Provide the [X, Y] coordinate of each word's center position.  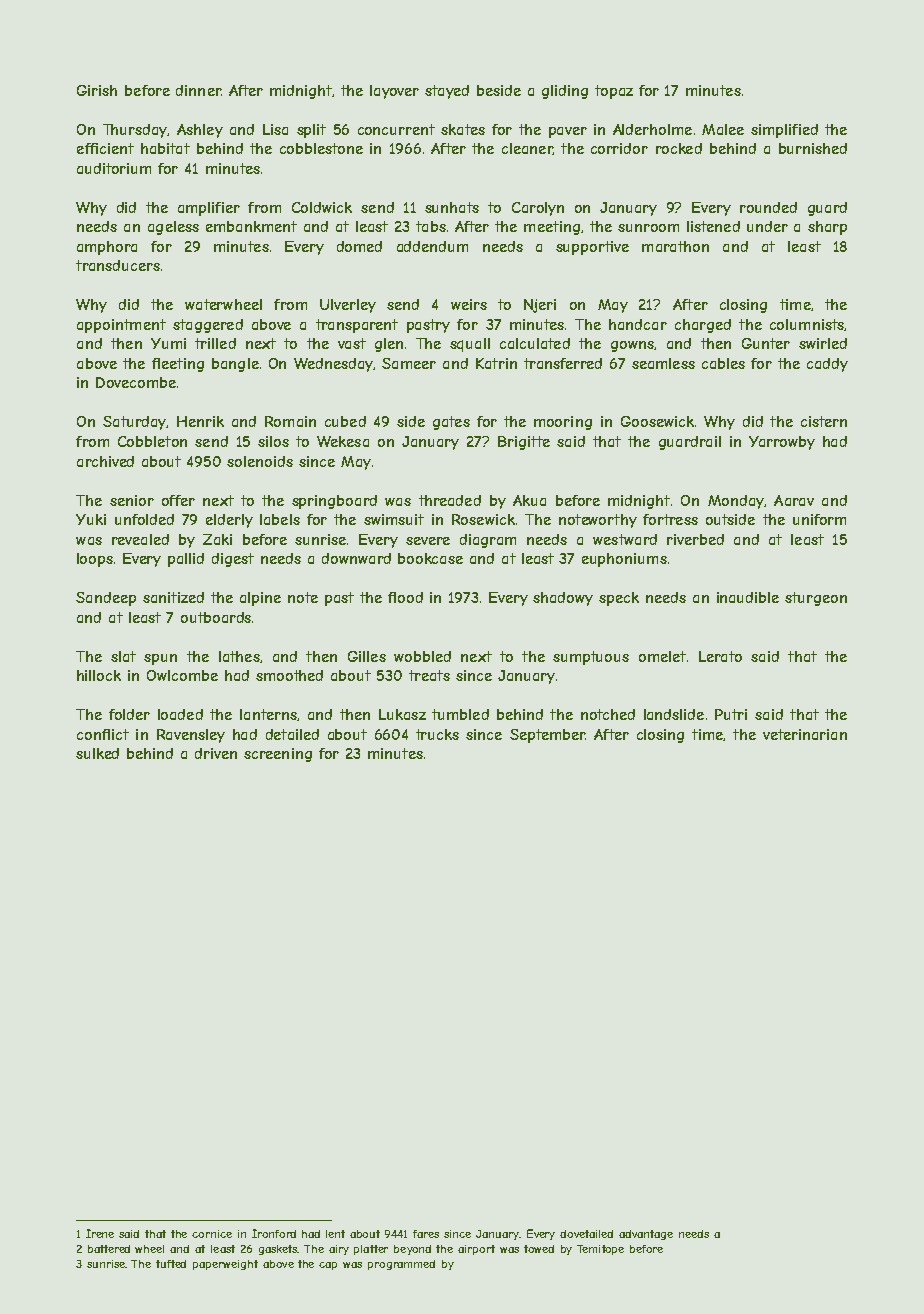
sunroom [648, 228]
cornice [212, 1234]
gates [451, 423]
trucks [437, 734]
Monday [736, 502]
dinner [198, 90]
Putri [731, 714]
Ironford [274, 1233]
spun [160, 659]
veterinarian [805, 734]
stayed [447, 92]
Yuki [91, 519]
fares [426, 1234]
